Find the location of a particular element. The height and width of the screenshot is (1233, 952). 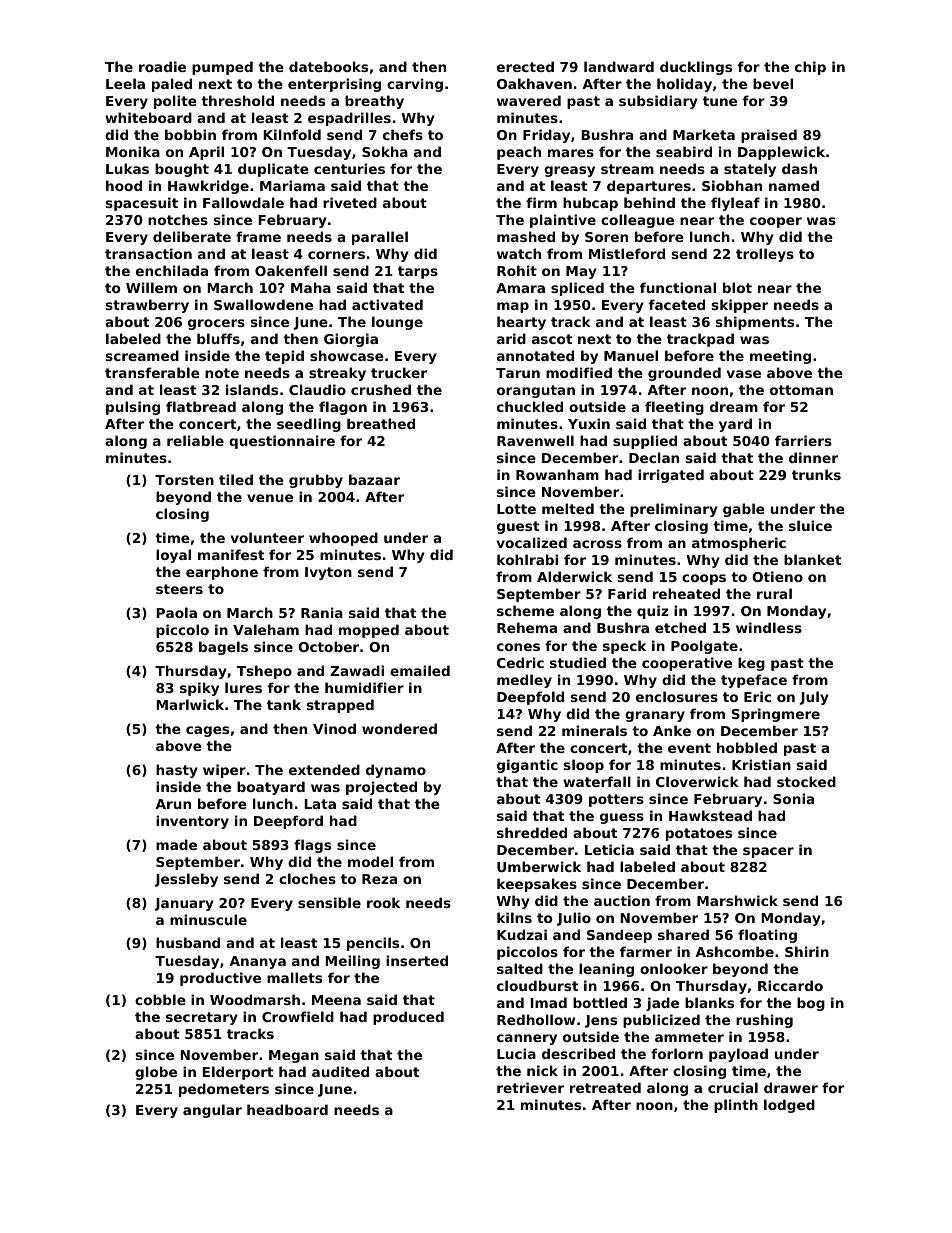

named is located at coordinates (794, 185).
